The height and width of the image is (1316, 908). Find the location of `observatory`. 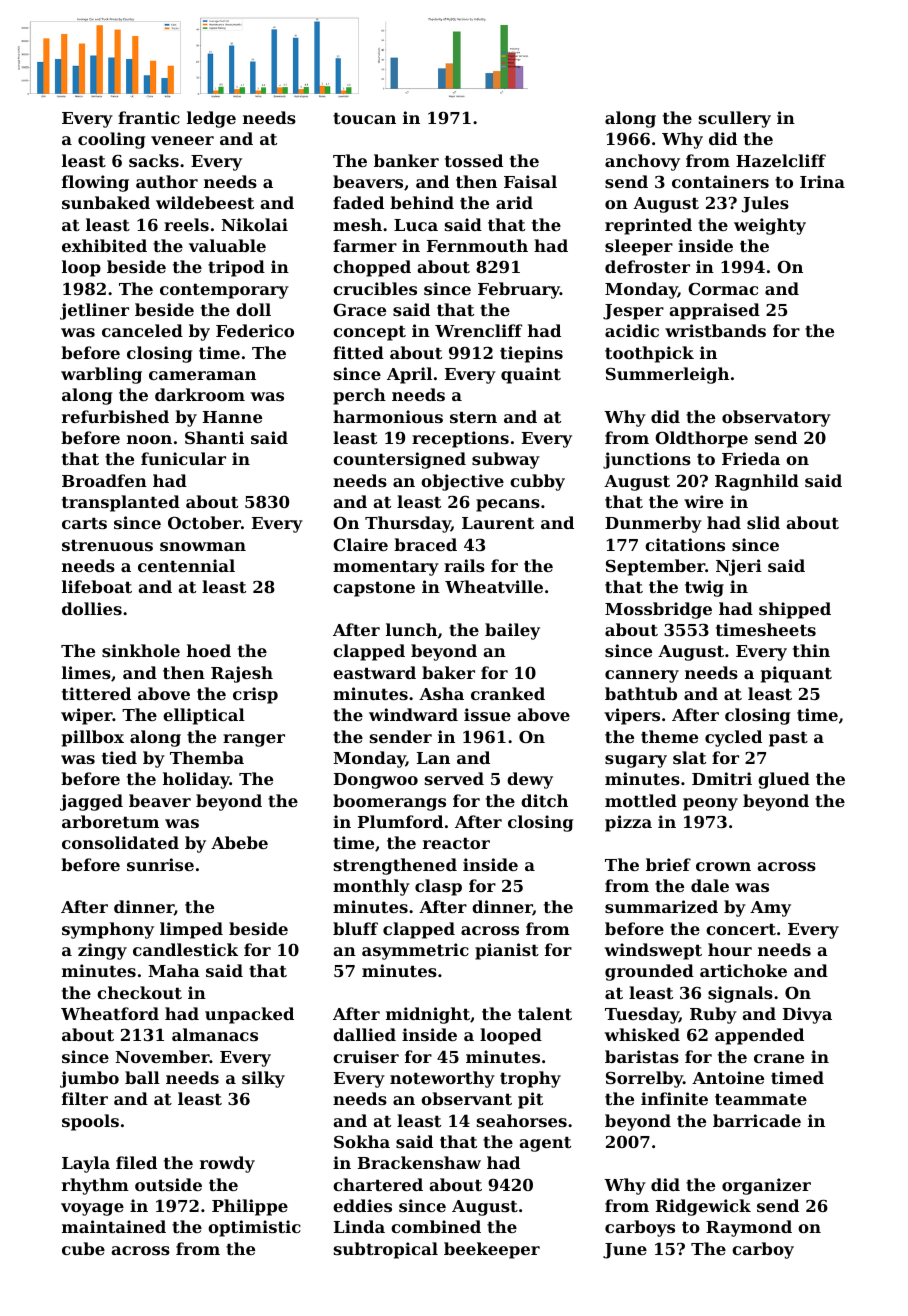

observatory is located at coordinates (776, 418).
